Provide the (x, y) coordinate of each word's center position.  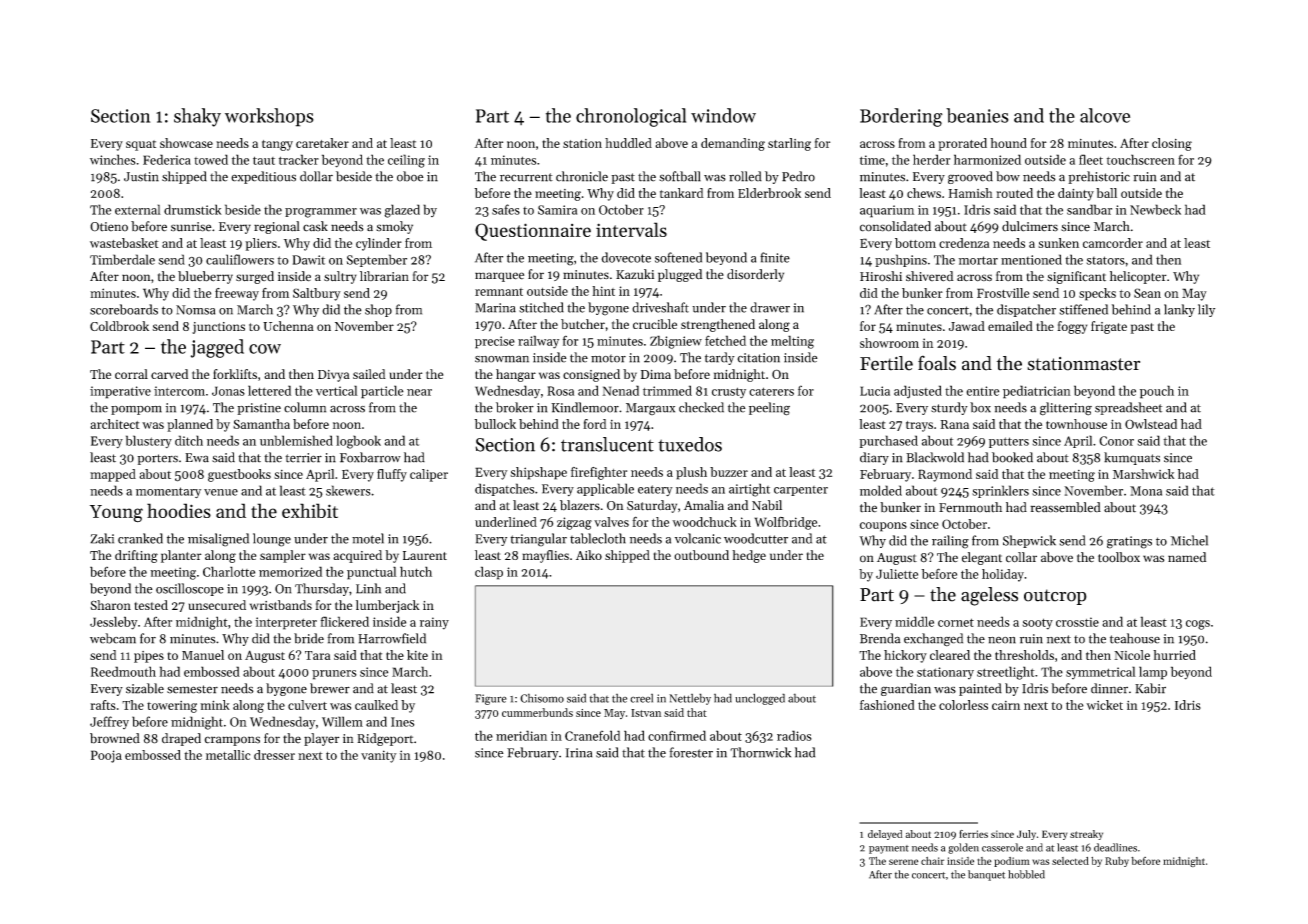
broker (515, 407)
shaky (197, 117)
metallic (228, 755)
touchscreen (1141, 159)
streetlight (1006, 673)
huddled (628, 143)
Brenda (880, 638)
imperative (120, 392)
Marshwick (1144, 474)
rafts (103, 705)
